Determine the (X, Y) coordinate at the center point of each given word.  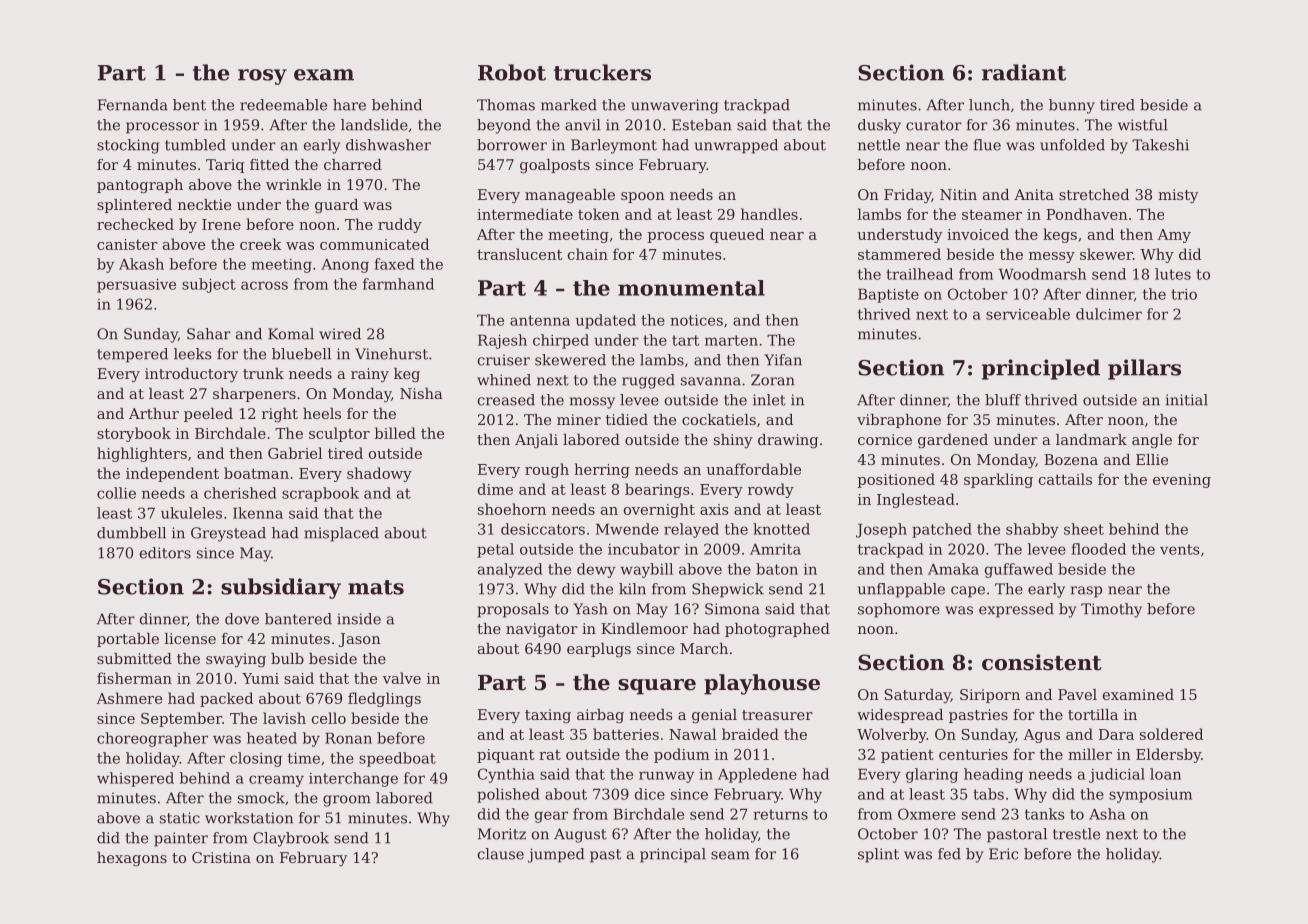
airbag (600, 716)
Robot (512, 72)
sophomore (899, 610)
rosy (262, 77)
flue (987, 145)
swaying (236, 660)
